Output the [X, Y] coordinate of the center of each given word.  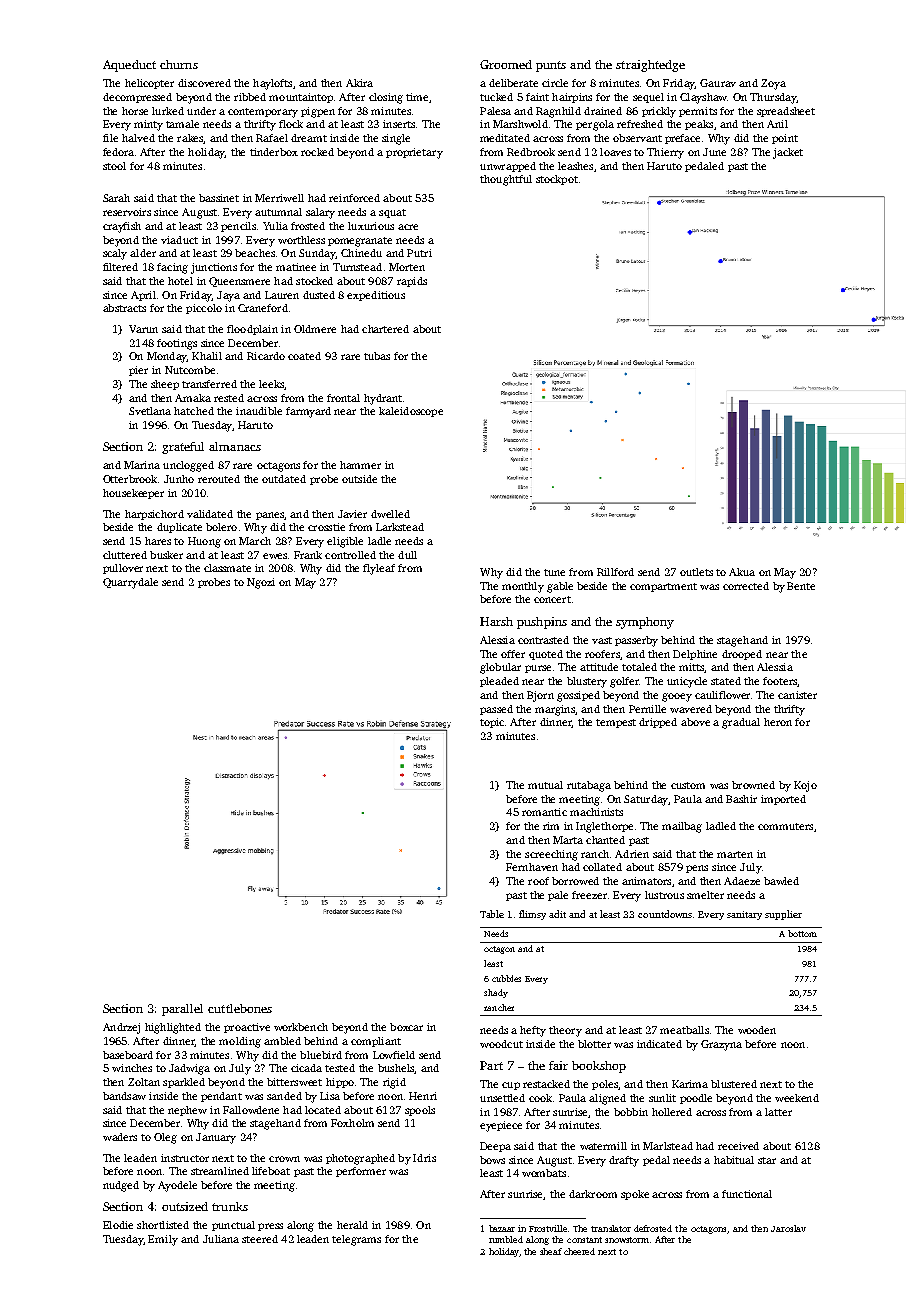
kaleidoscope [411, 412]
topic [492, 723]
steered [260, 1239]
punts [551, 66]
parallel [182, 1010]
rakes [190, 138]
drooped [742, 655]
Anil [777, 124]
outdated [284, 479]
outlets [696, 572]
